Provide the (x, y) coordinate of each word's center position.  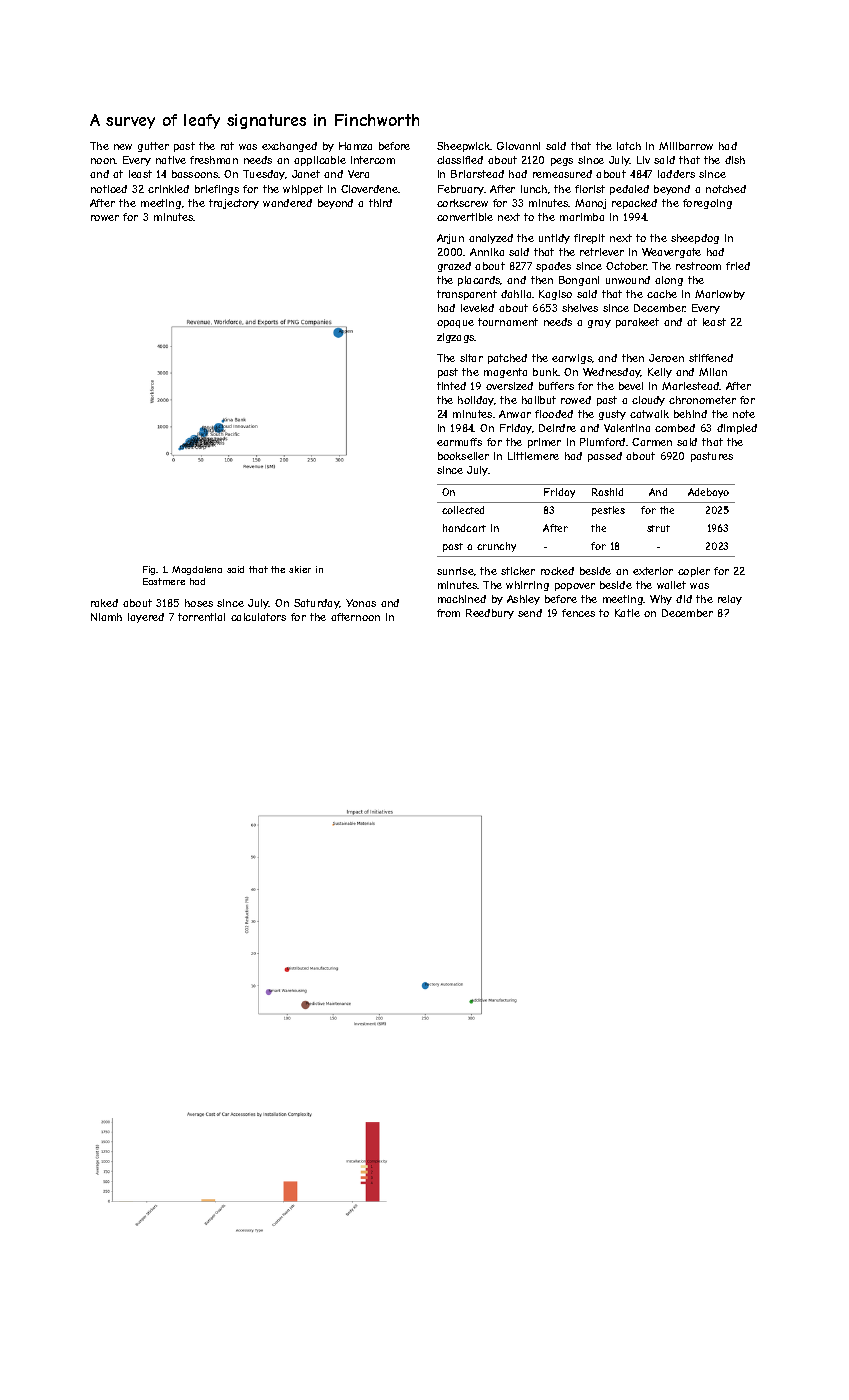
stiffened (711, 358)
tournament (508, 322)
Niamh (106, 617)
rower (105, 218)
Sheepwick (464, 147)
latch (629, 146)
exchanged (289, 147)
